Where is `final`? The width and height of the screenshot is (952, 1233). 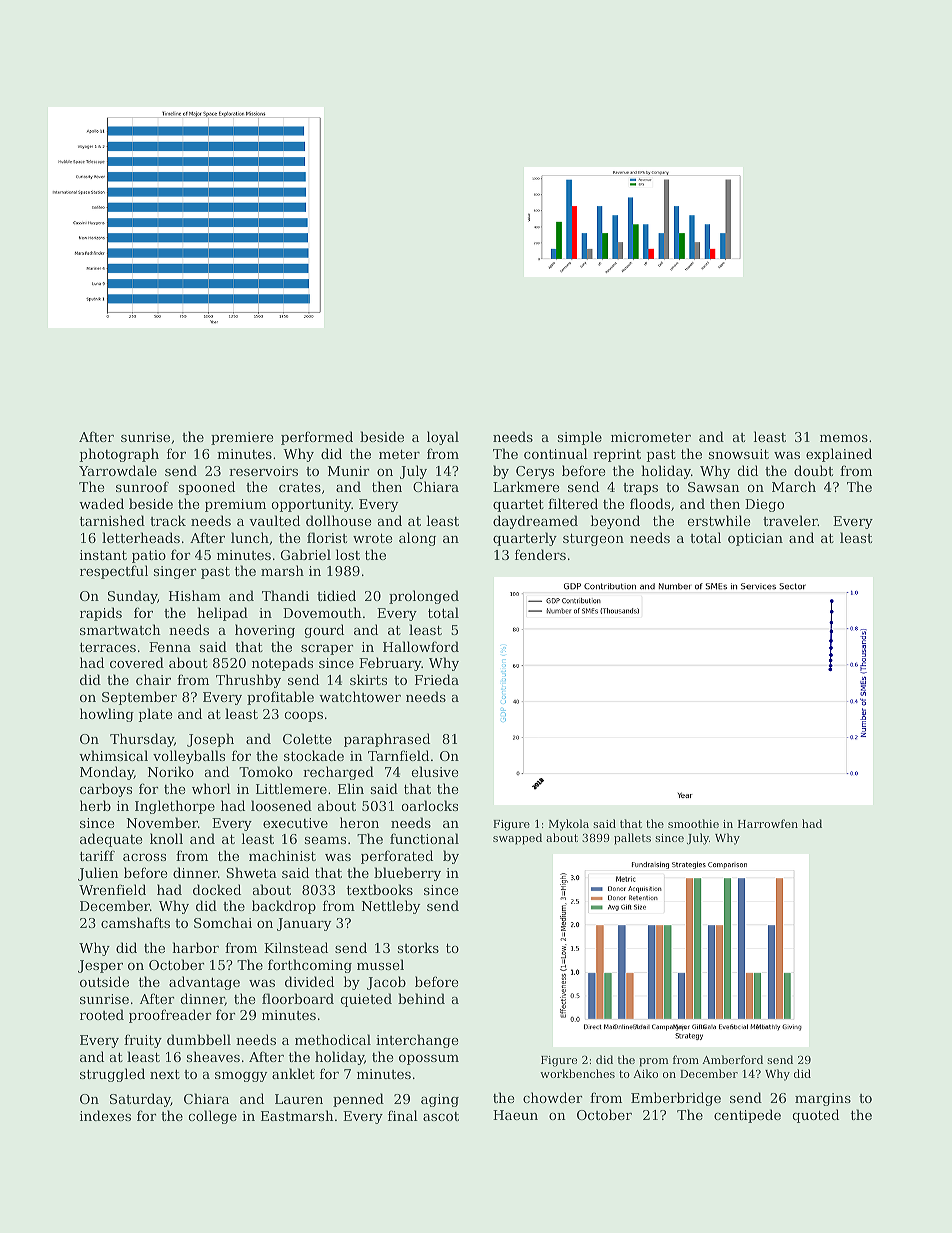 final is located at coordinates (403, 1115).
